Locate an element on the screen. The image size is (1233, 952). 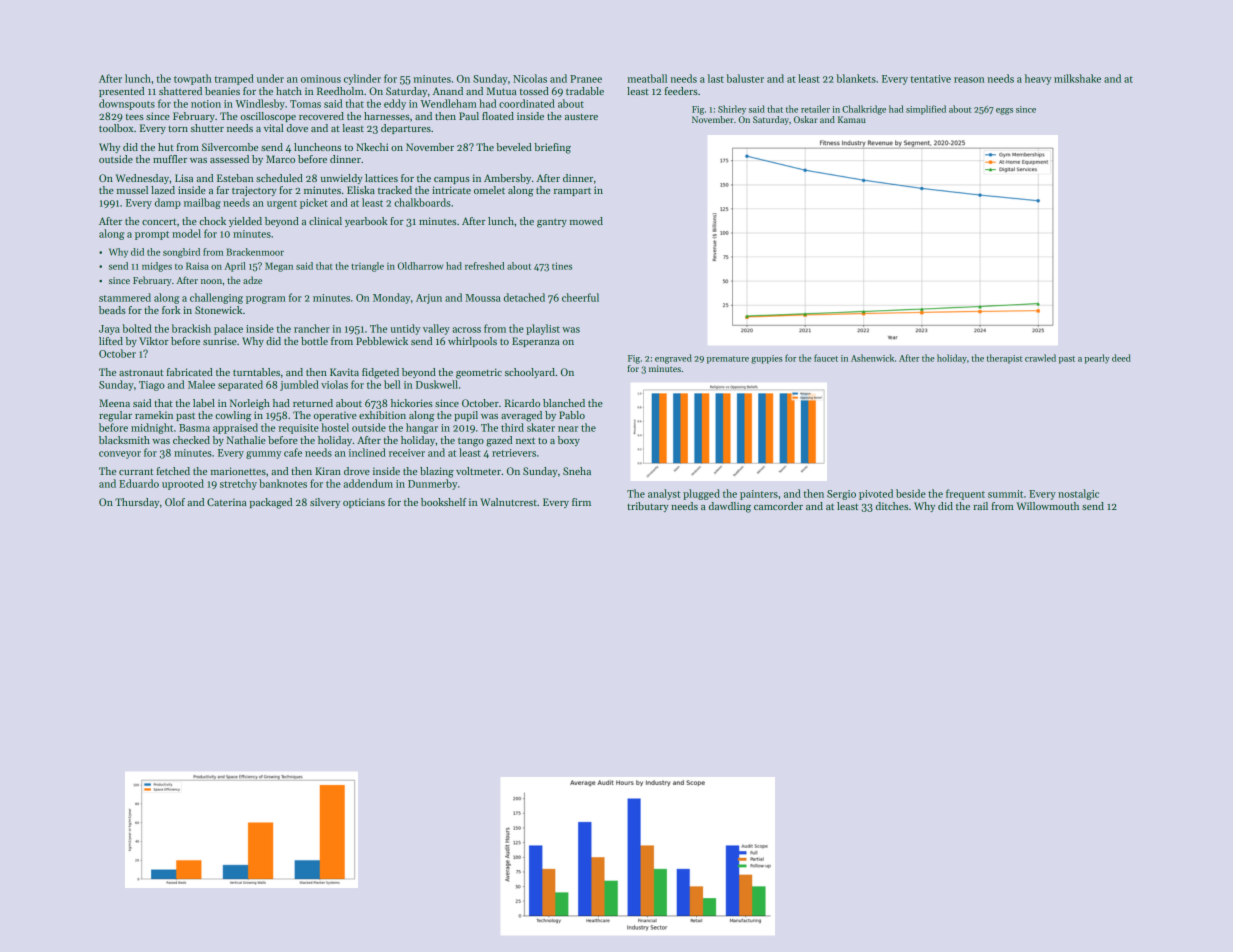
recovered is located at coordinates (321, 116).
